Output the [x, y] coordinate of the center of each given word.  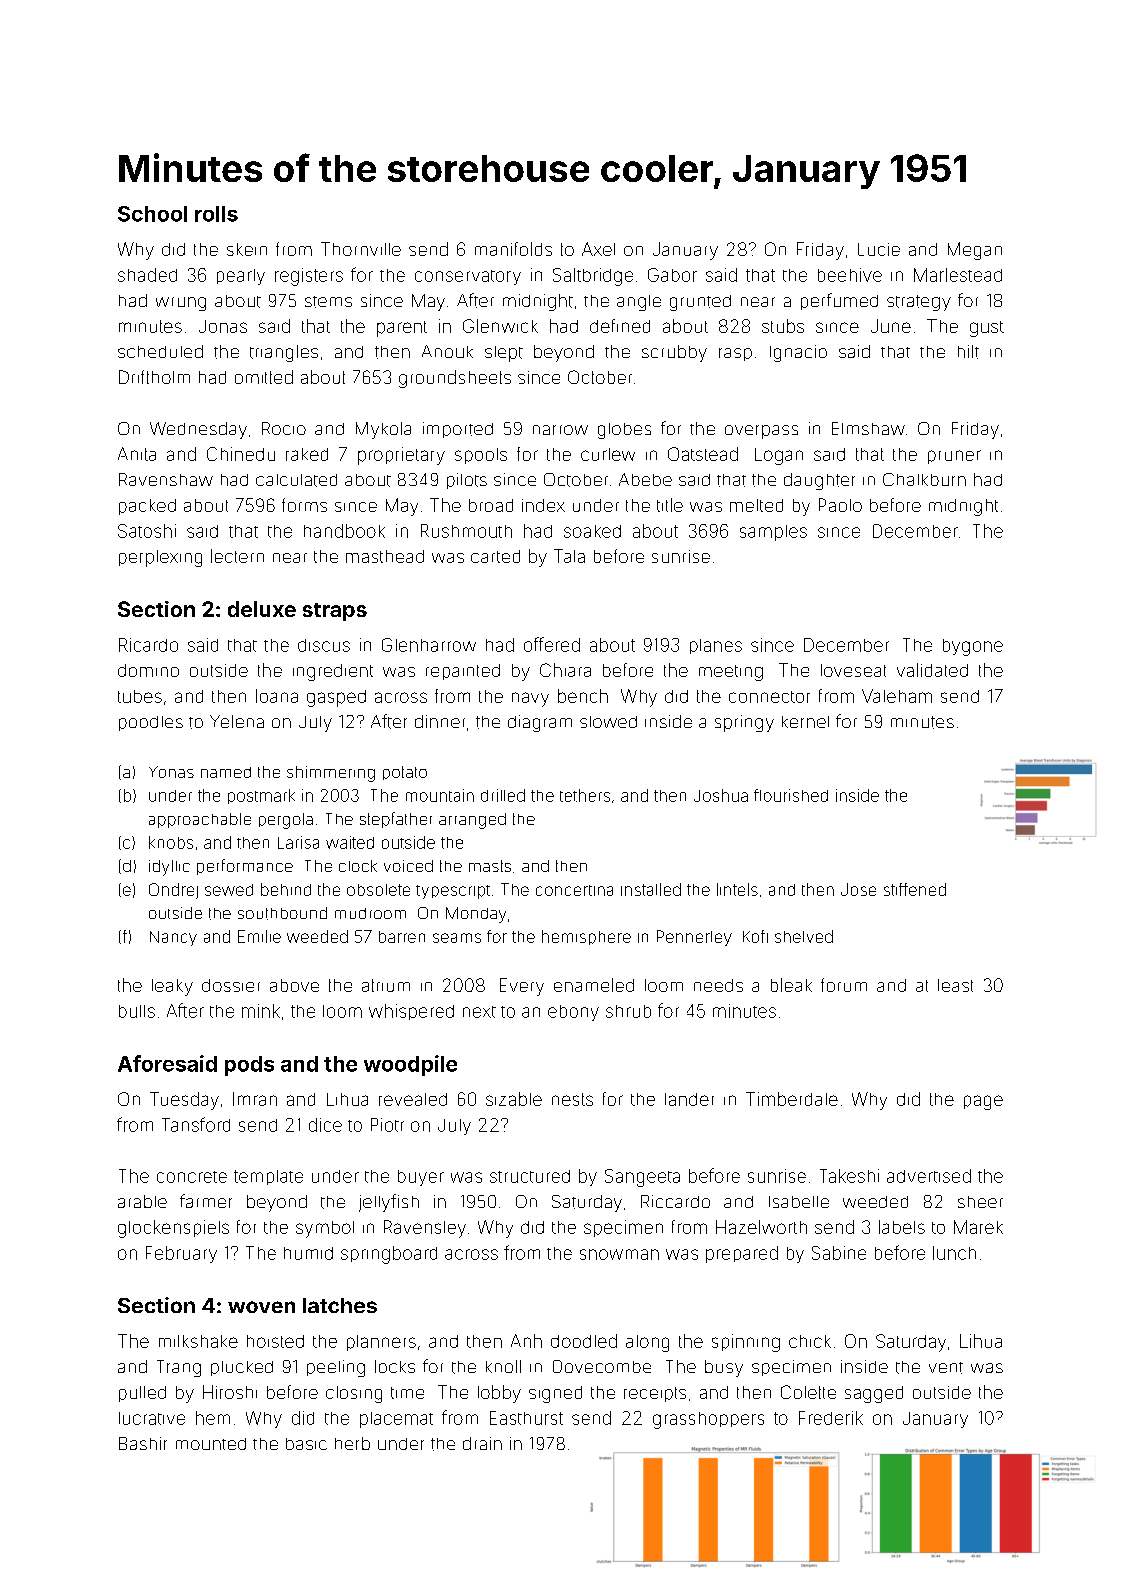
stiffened [915, 889]
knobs [171, 842]
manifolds [513, 249]
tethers [585, 795]
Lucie [879, 249]
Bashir [143, 1443]
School [152, 214]
